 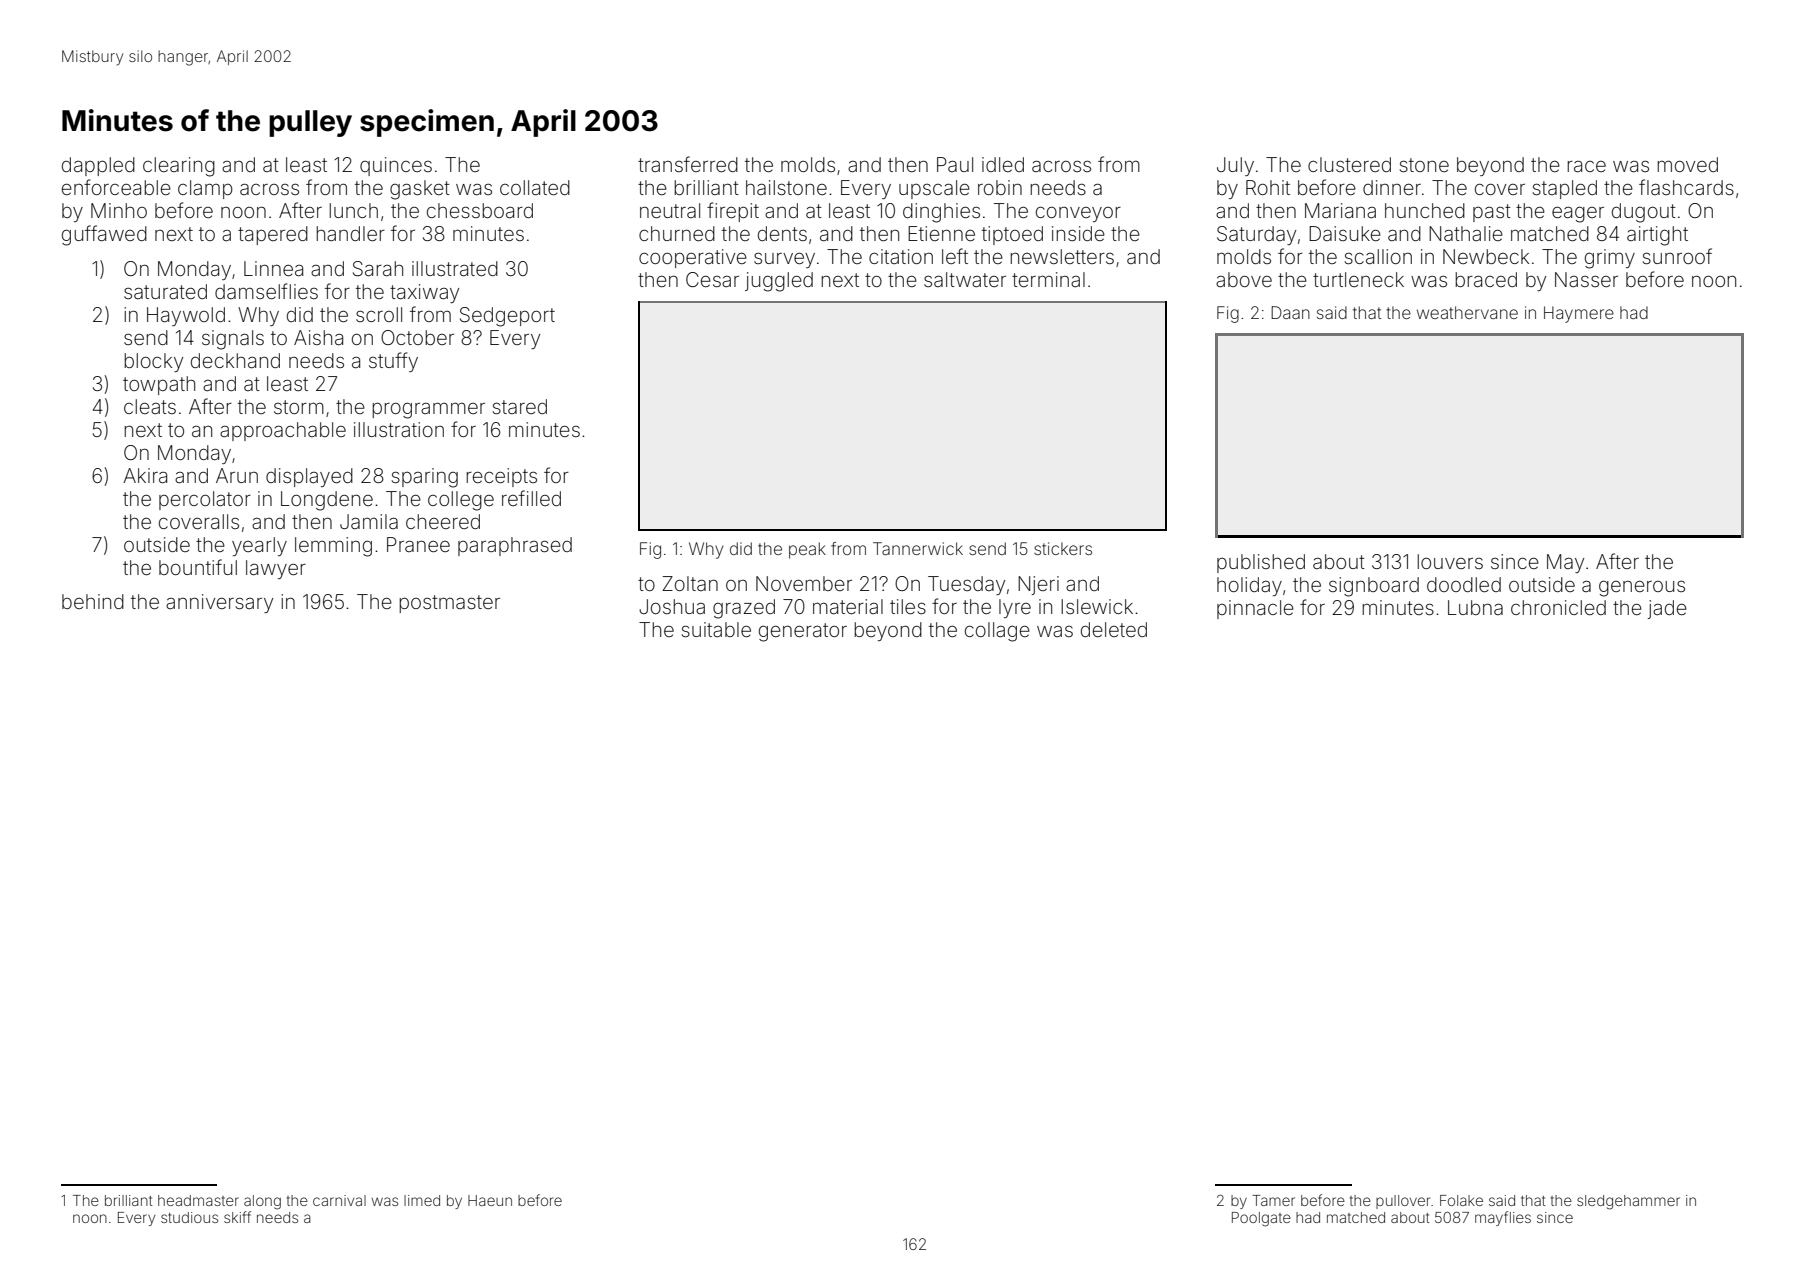 What do you see at coordinates (179, 167) in the screenshot?
I see `clearing` at bounding box center [179, 167].
